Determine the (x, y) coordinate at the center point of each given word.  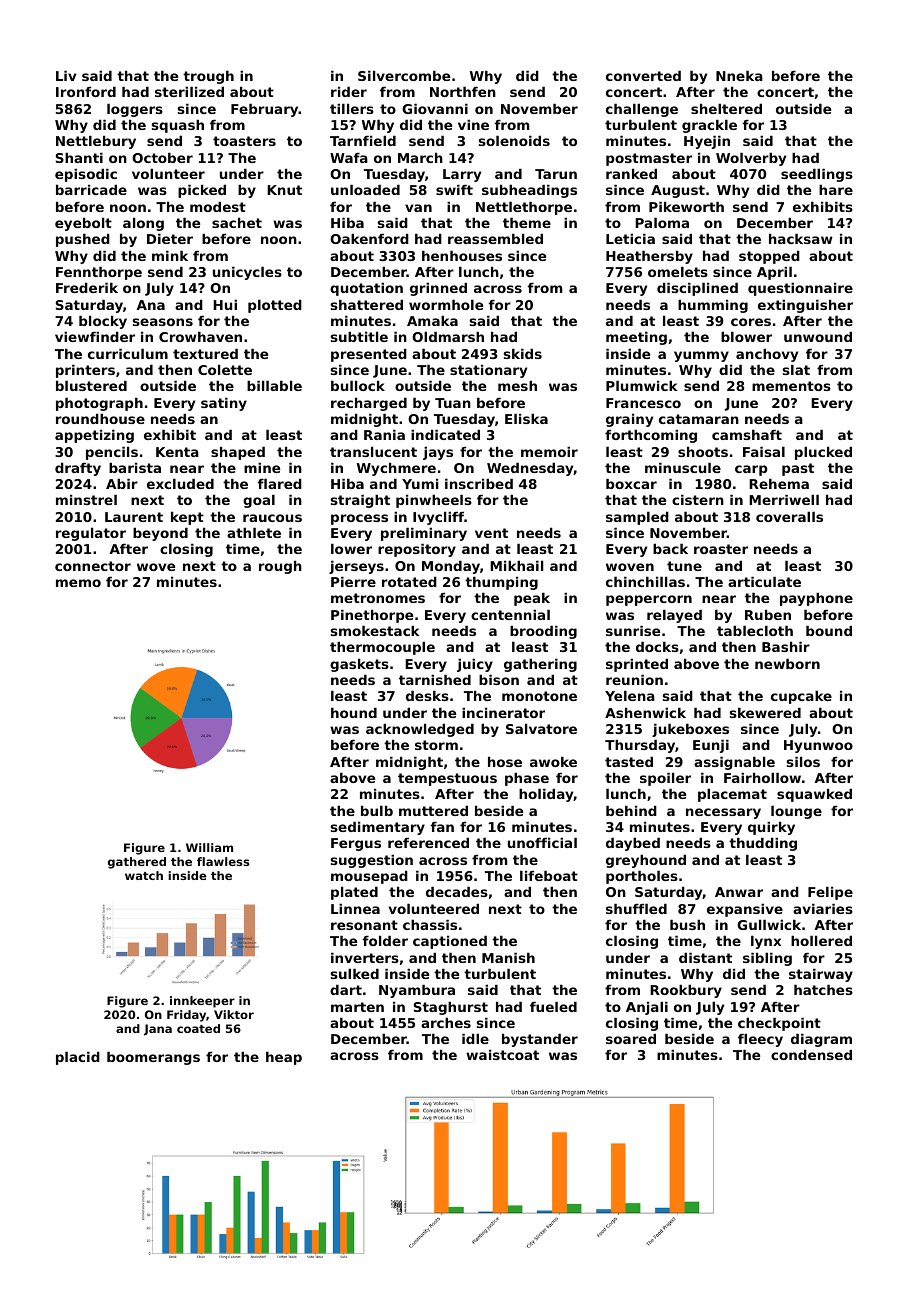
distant (705, 957)
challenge (642, 110)
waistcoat (502, 1054)
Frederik (87, 287)
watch (144, 875)
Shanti (79, 157)
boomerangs (153, 1058)
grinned (438, 289)
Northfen (463, 91)
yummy (701, 356)
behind (631, 810)
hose (505, 761)
